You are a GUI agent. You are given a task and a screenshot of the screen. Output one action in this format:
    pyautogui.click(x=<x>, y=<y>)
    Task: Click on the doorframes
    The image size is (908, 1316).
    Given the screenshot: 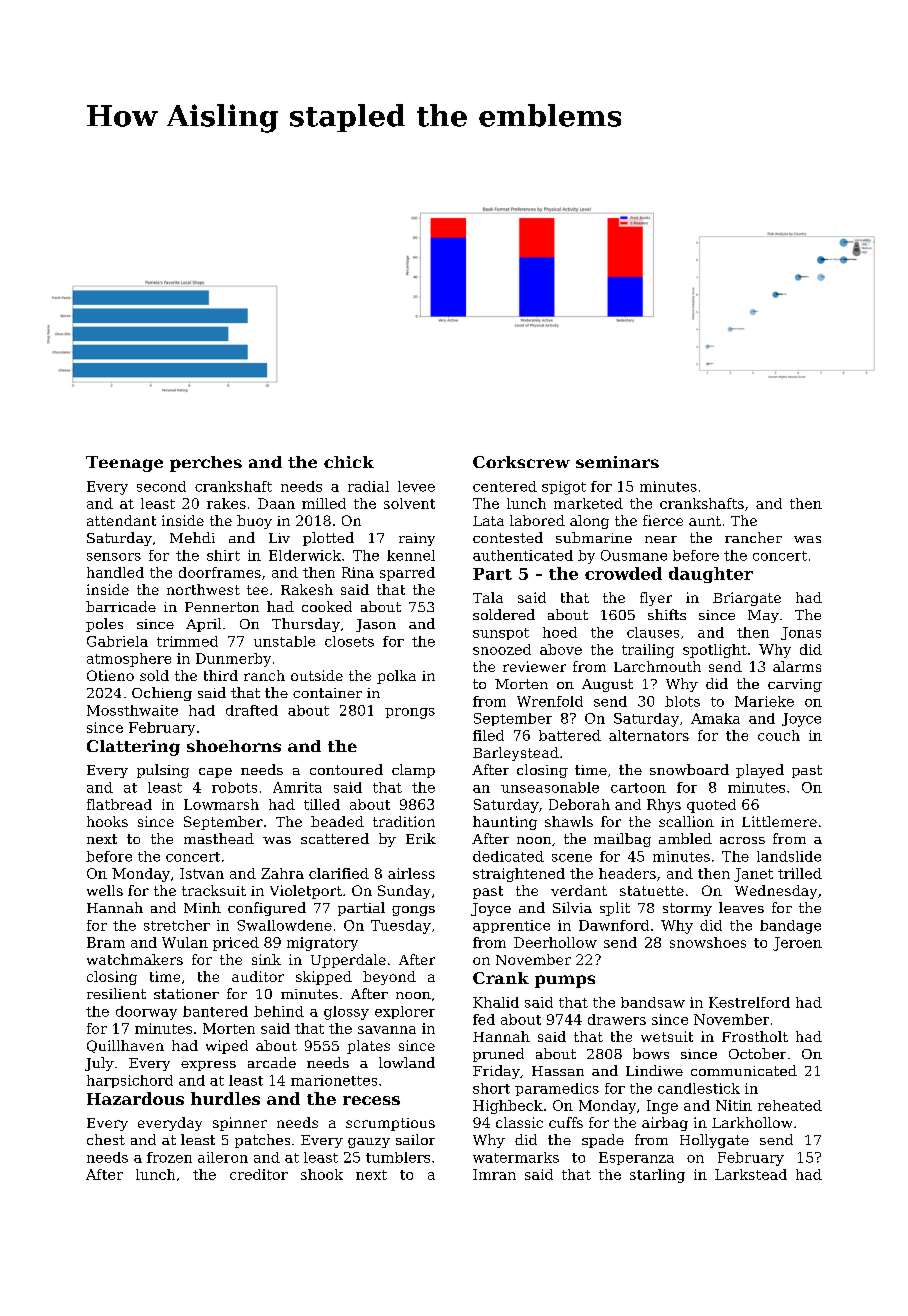 What is the action you would take?
    pyautogui.click(x=220, y=572)
